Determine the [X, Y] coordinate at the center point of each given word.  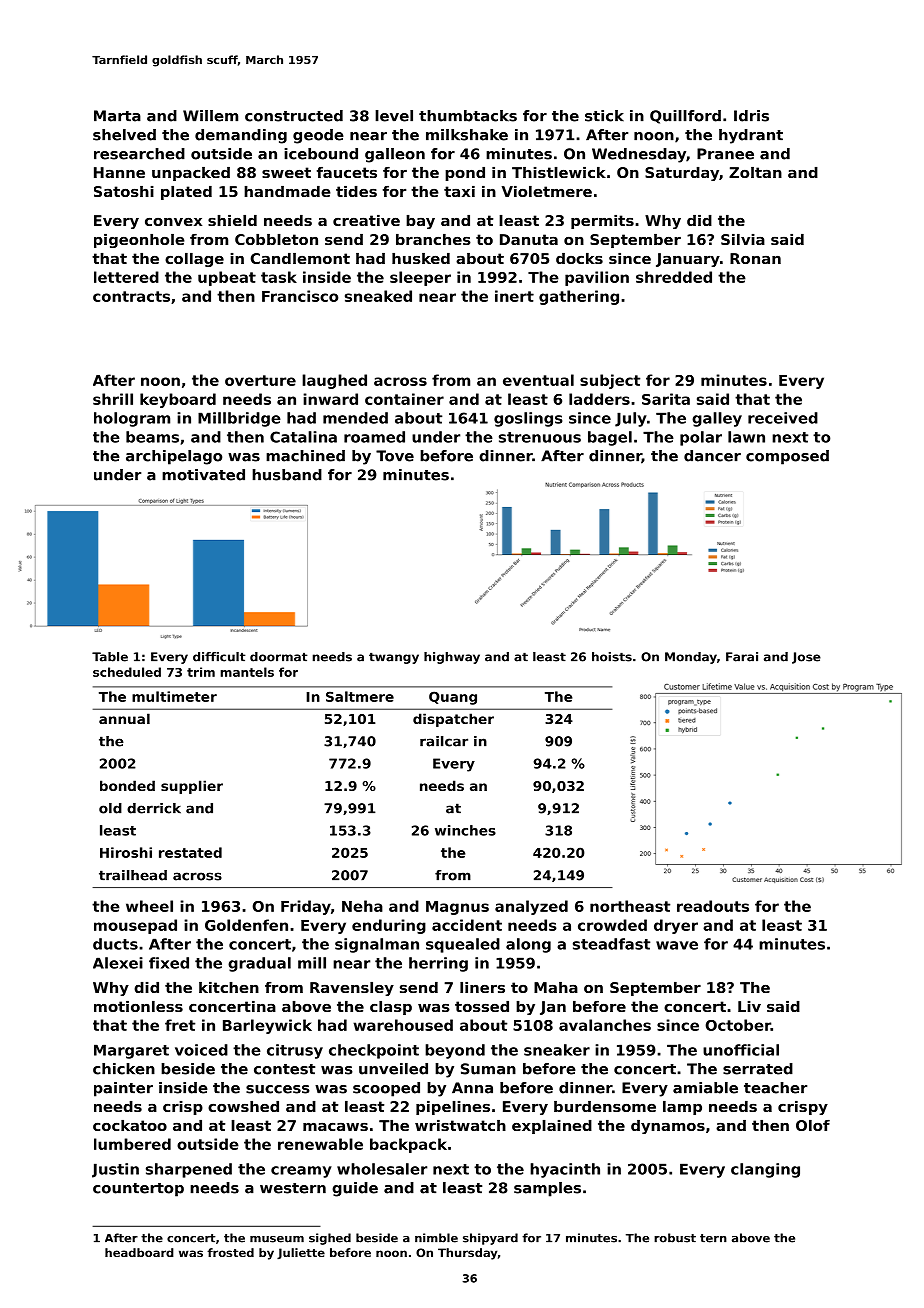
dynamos [668, 1127]
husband [287, 475]
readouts [713, 906]
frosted [230, 1252]
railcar [444, 741]
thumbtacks [468, 116]
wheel [149, 906]
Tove [395, 456]
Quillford [685, 117]
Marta [117, 116]
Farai [742, 657]
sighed [330, 1239]
